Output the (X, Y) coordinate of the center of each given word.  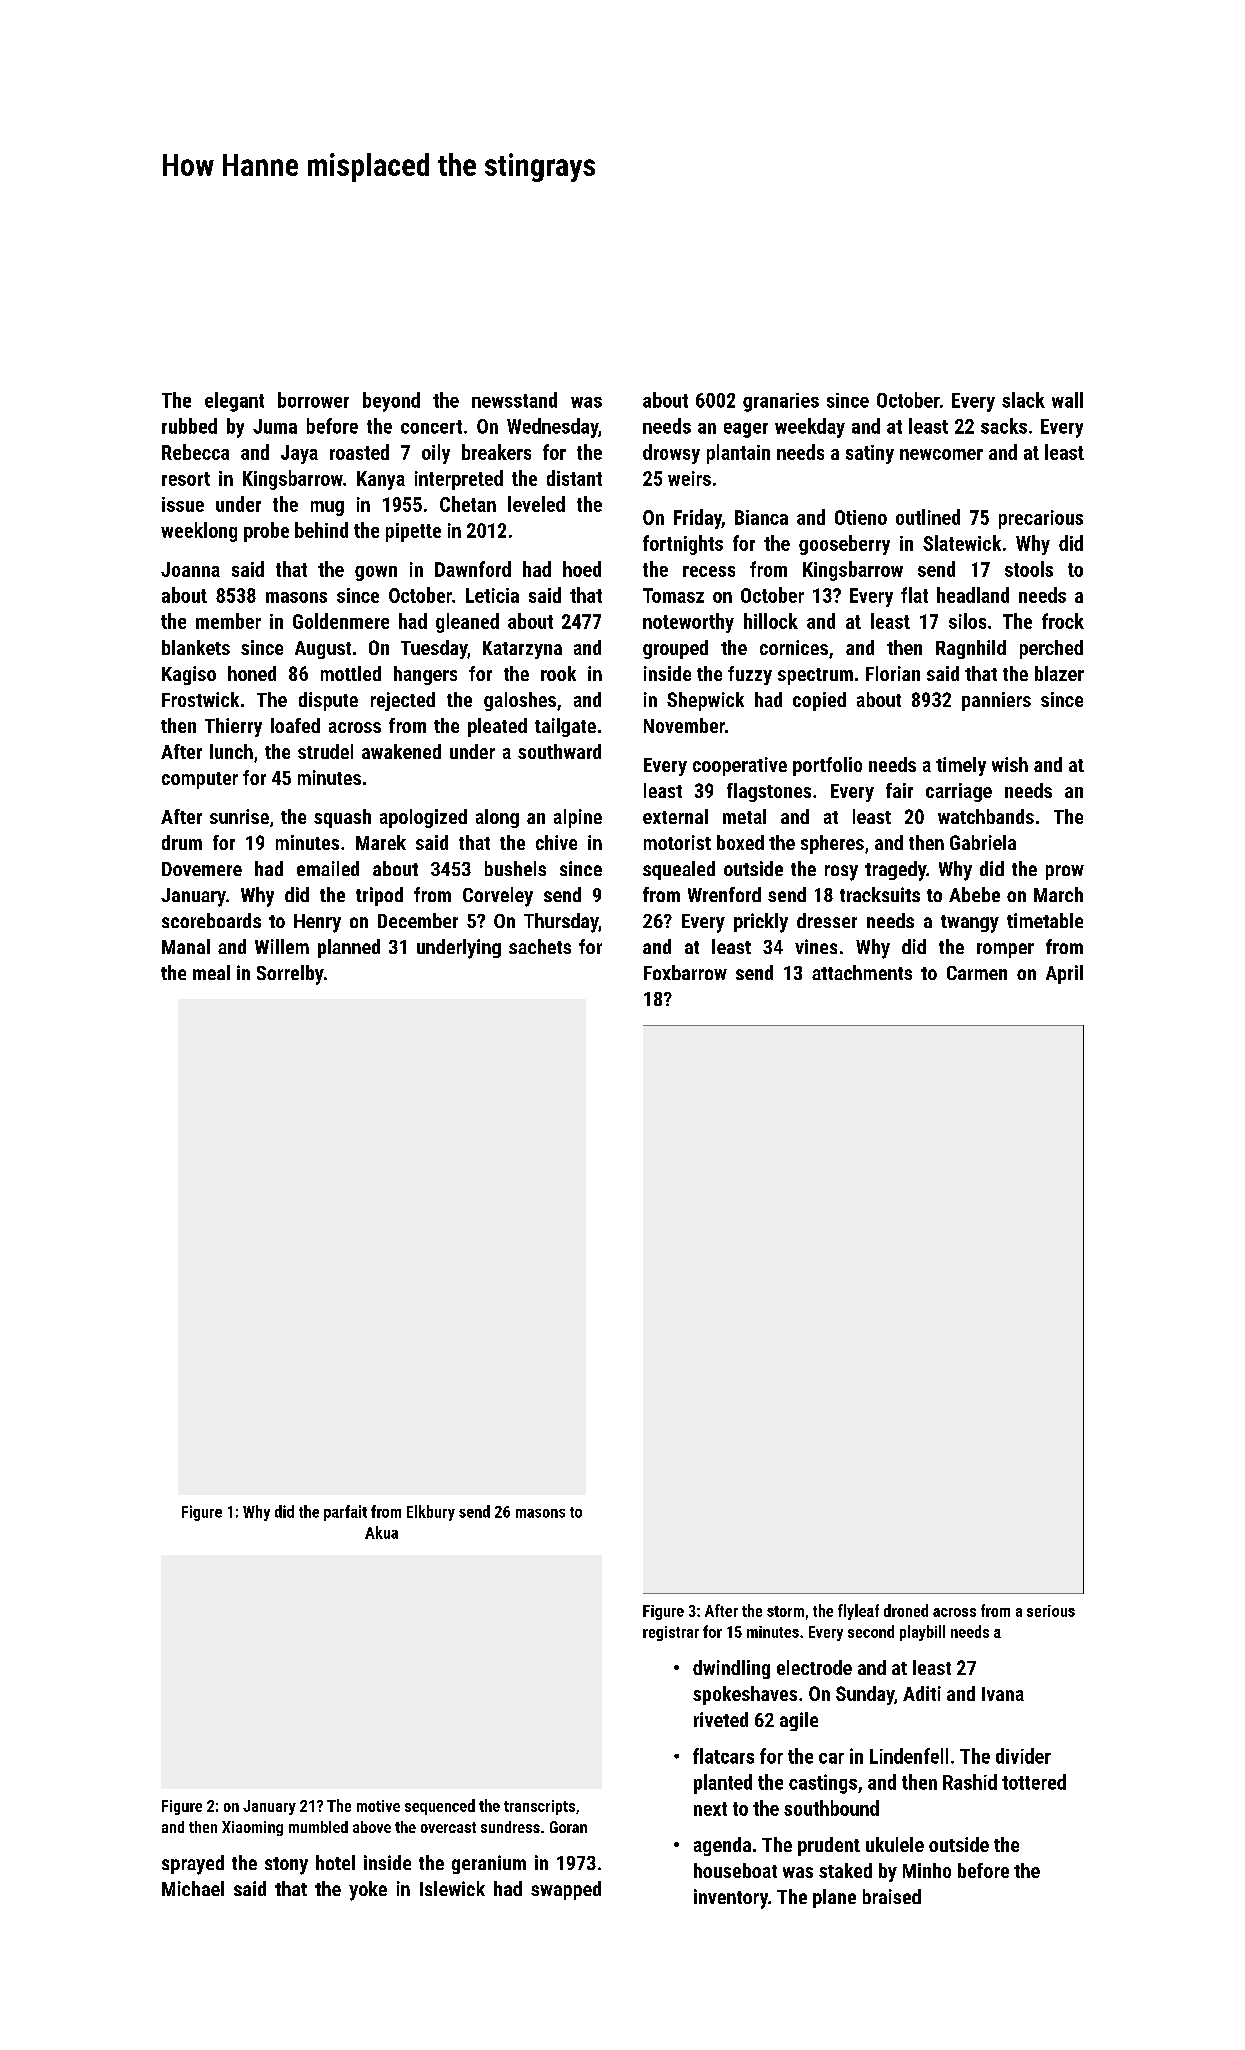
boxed (740, 842)
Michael (193, 1888)
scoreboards (211, 920)
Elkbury (431, 1513)
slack (1023, 400)
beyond (391, 402)
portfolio (827, 766)
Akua (381, 1532)
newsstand (514, 400)
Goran (568, 1827)
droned (906, 1610)
